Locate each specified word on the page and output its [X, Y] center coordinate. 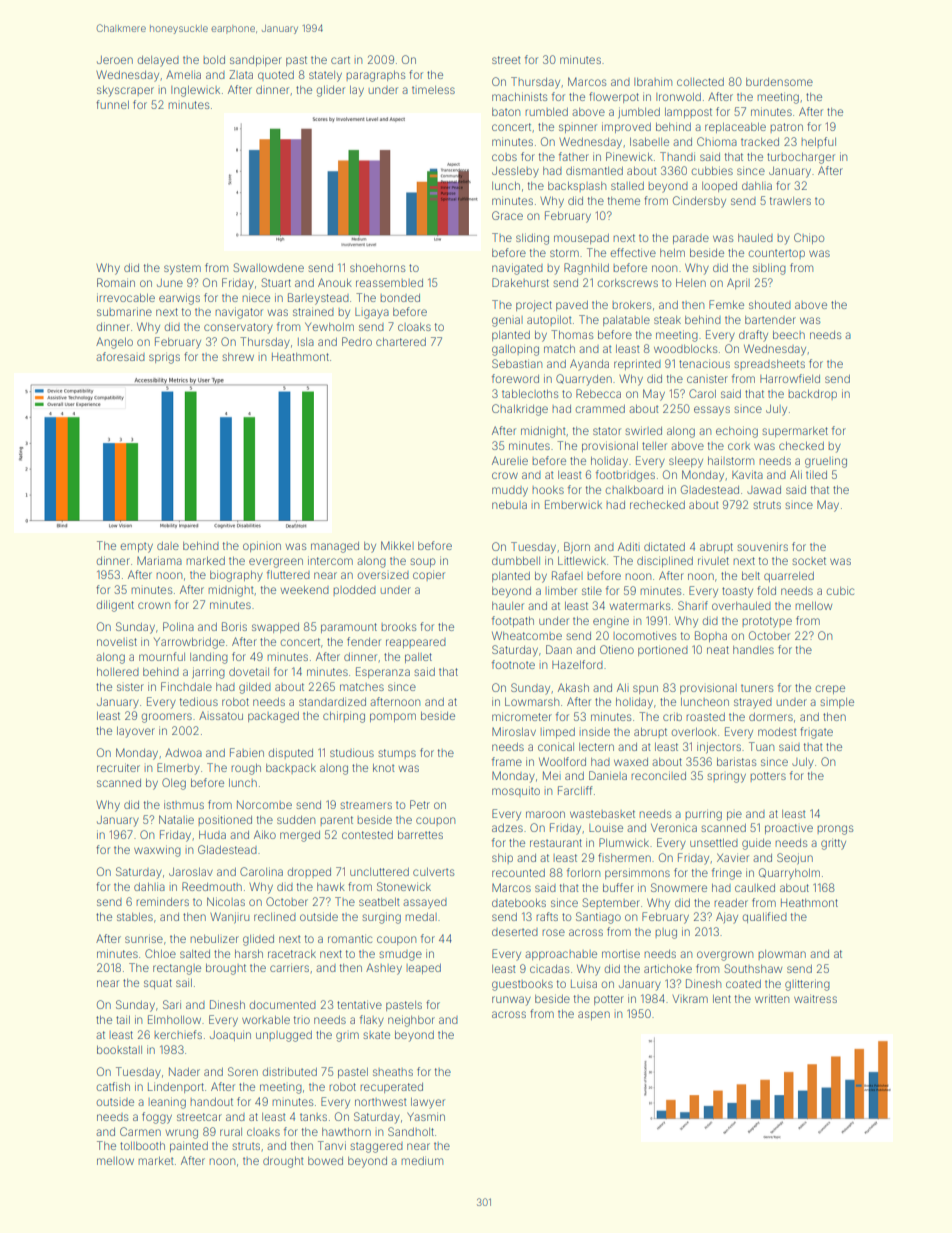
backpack [291, 769]
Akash [573, 687]
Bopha [711, 636]
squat [158, 984]
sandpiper [256, 60]
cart [340, 60]
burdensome [779, 82]
